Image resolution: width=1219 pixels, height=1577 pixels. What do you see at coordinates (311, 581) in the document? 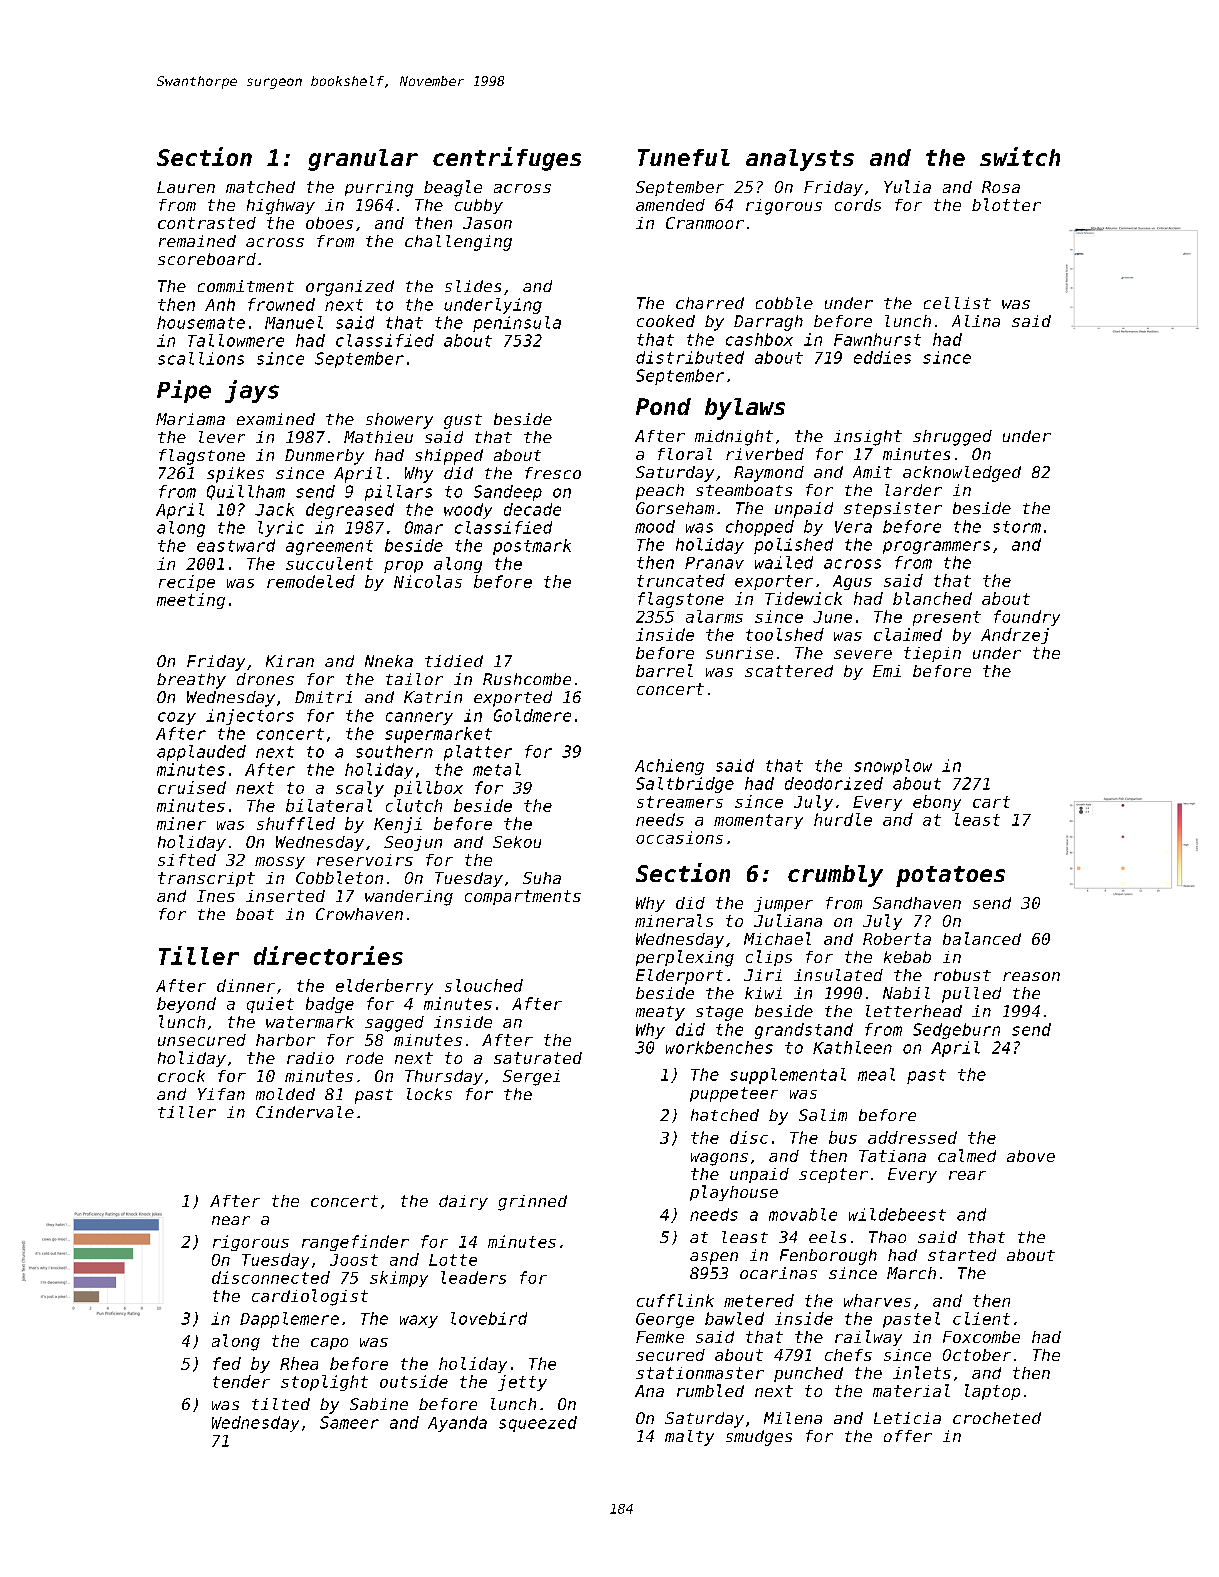
I see `remodeled` at bounding box center [311, 581].
